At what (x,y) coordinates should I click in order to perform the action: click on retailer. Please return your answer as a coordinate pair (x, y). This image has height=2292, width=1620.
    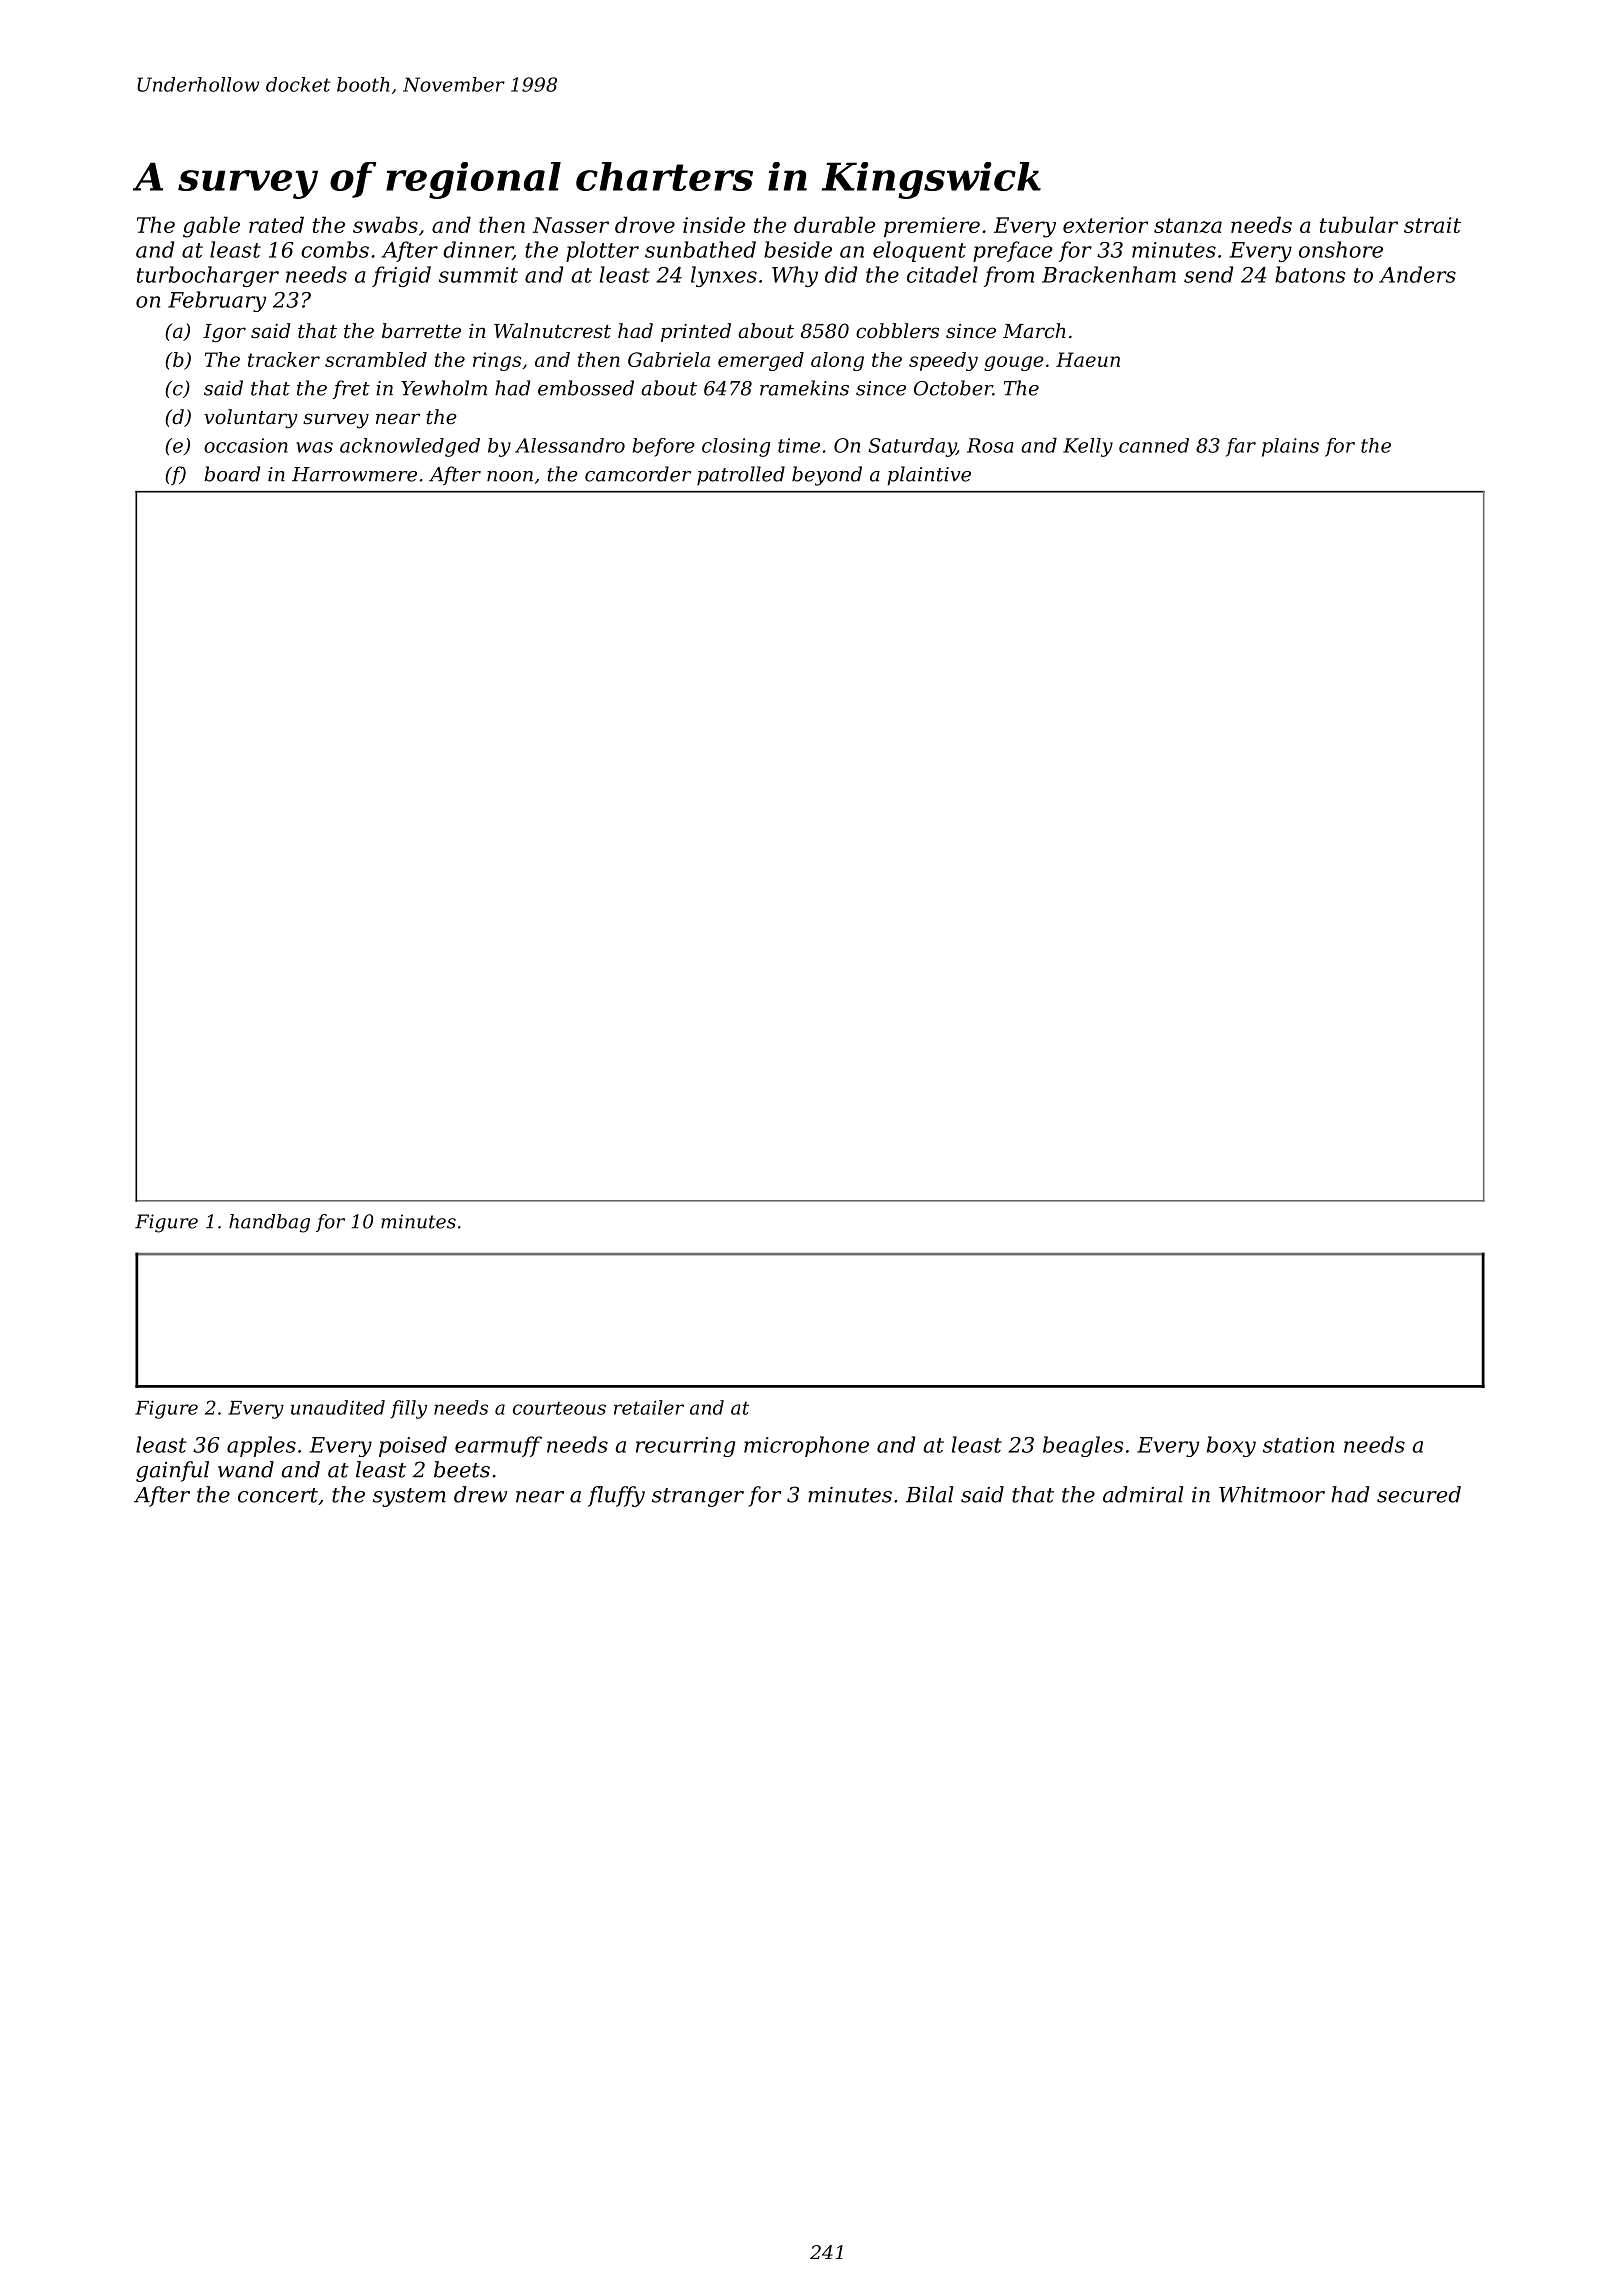
    Looking at the image, I should click on (649, 1407).
